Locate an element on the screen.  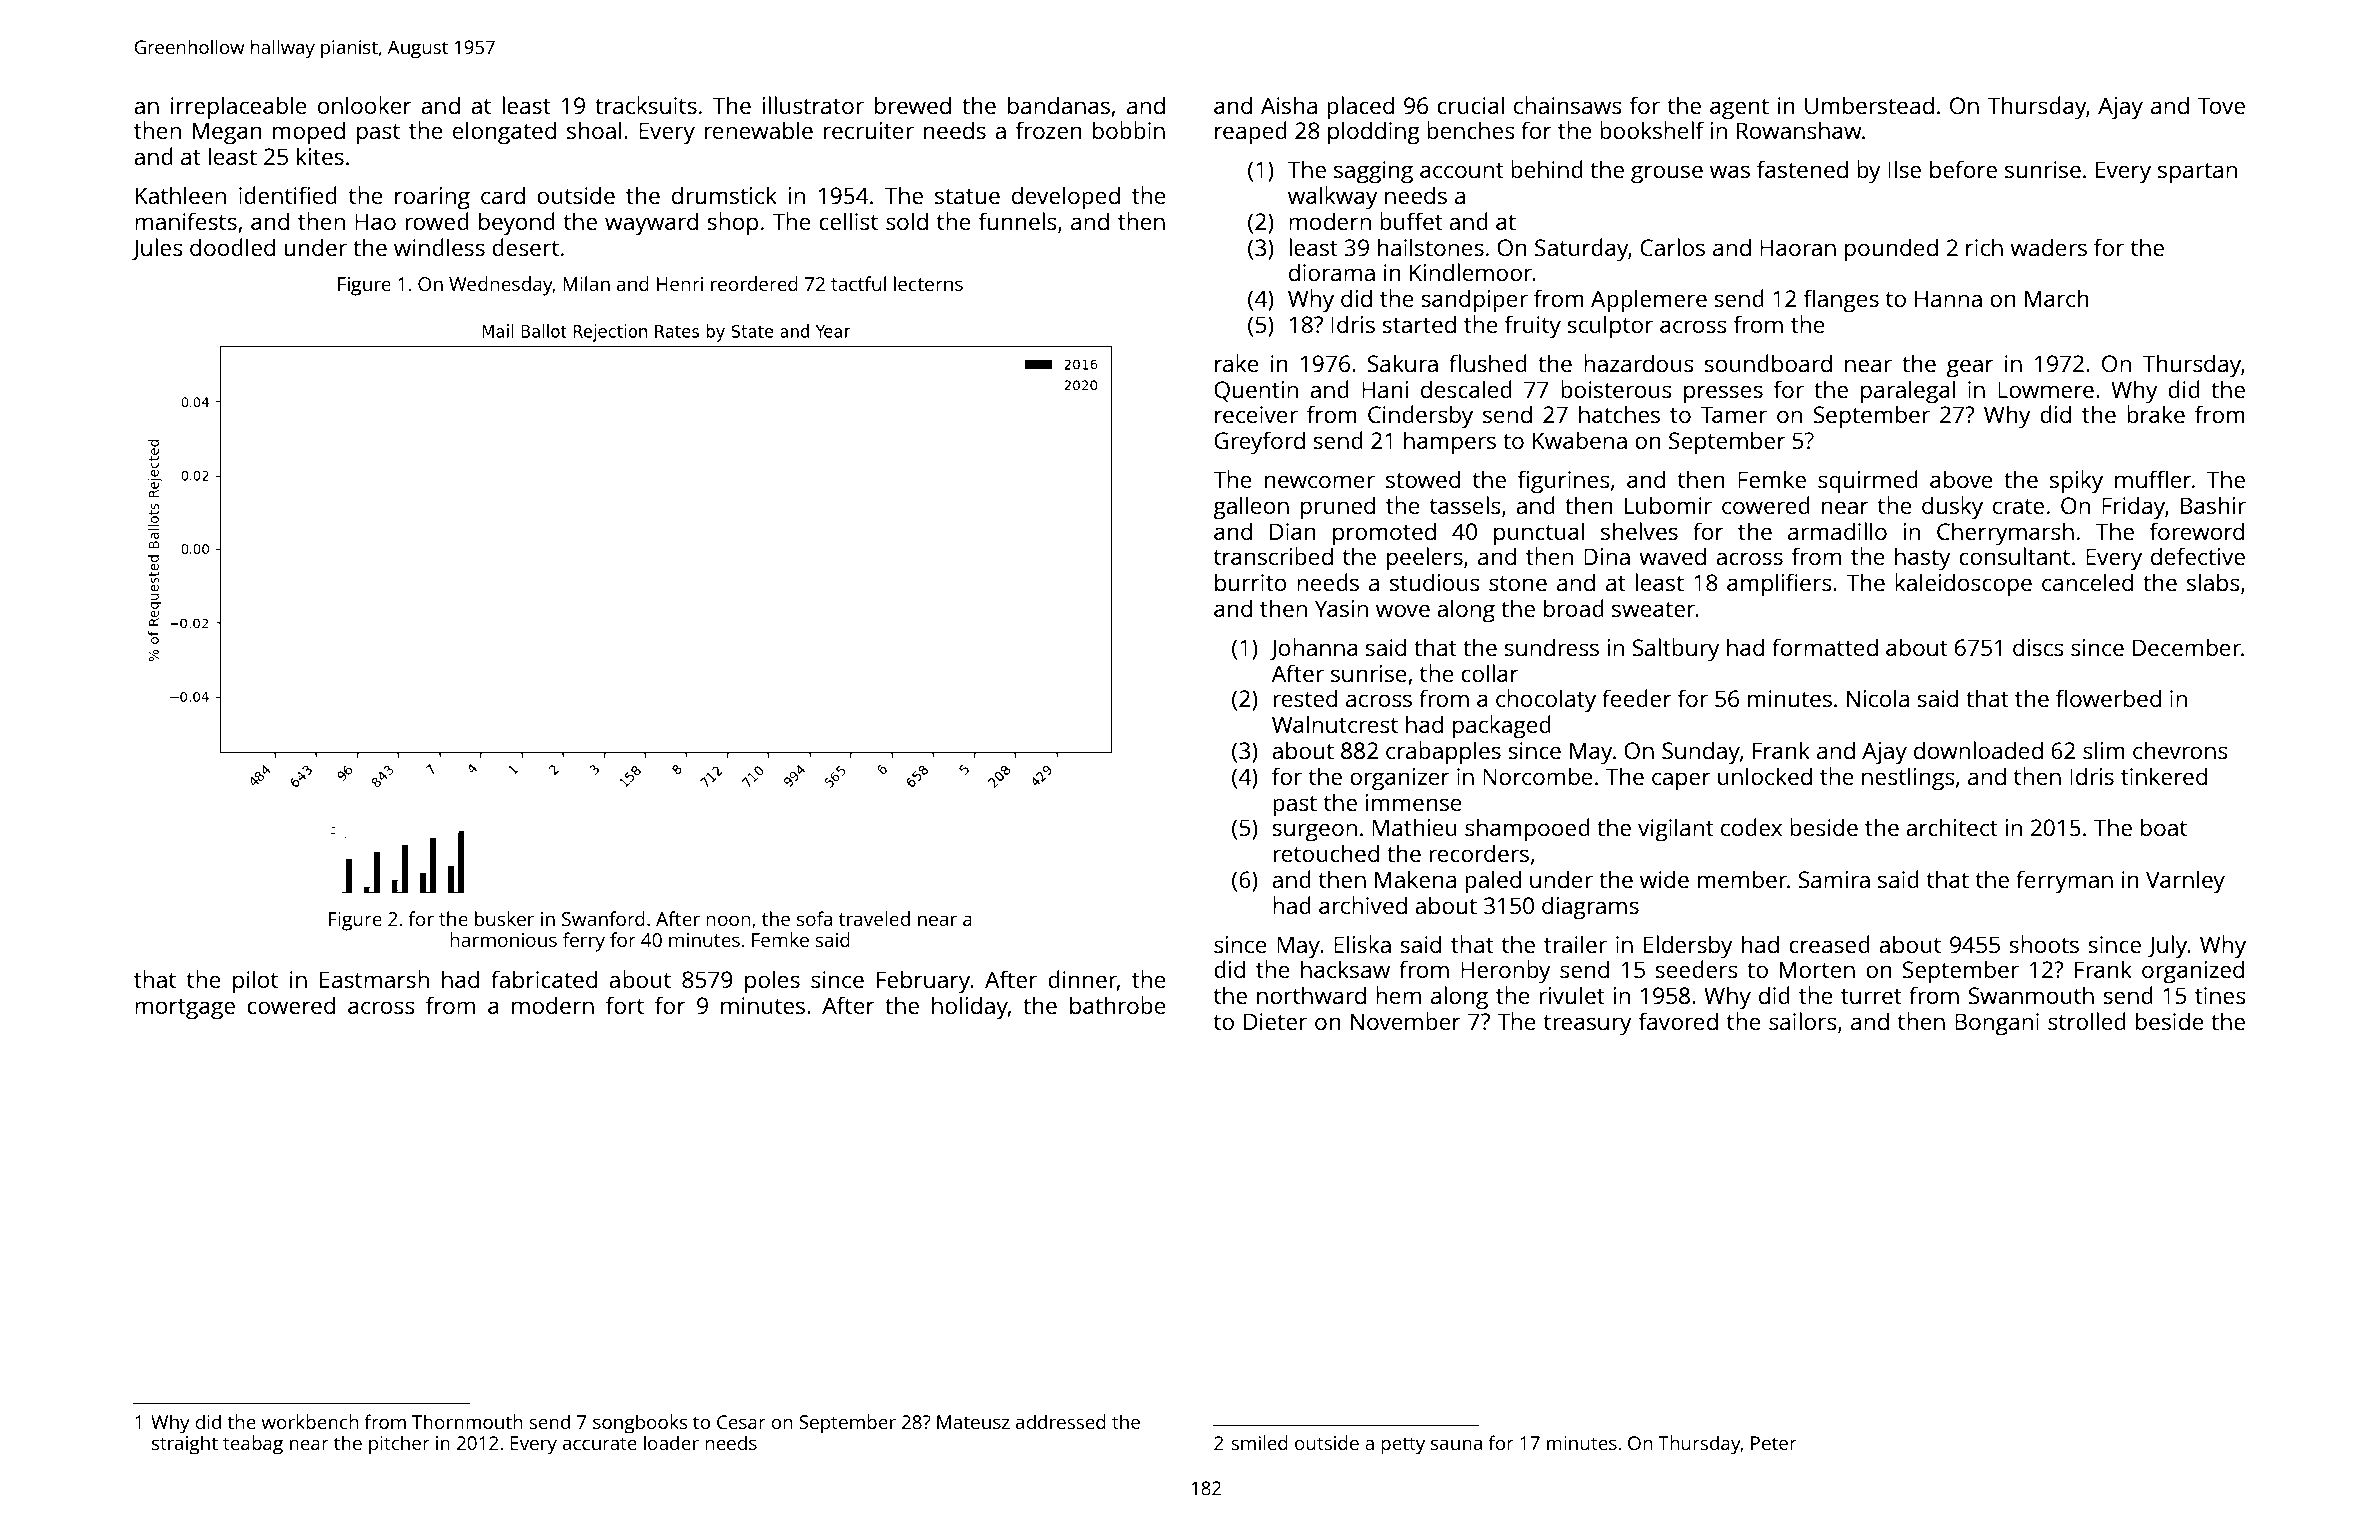
shoal is located at coordinates (594, 130).
